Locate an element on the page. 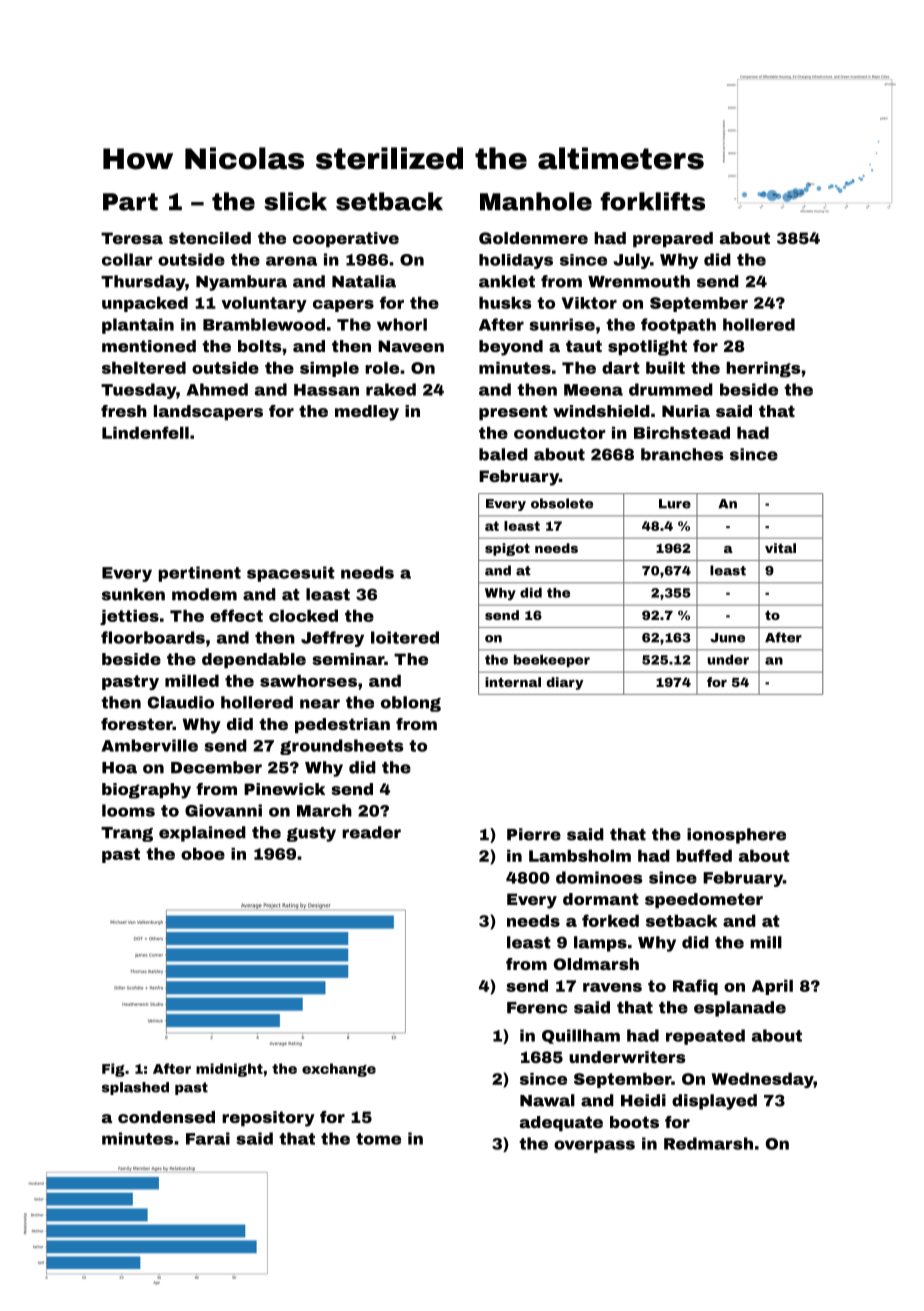 The width and height of the document is (924, 1311). Lambsholm is located at coordinates (580, 856).
